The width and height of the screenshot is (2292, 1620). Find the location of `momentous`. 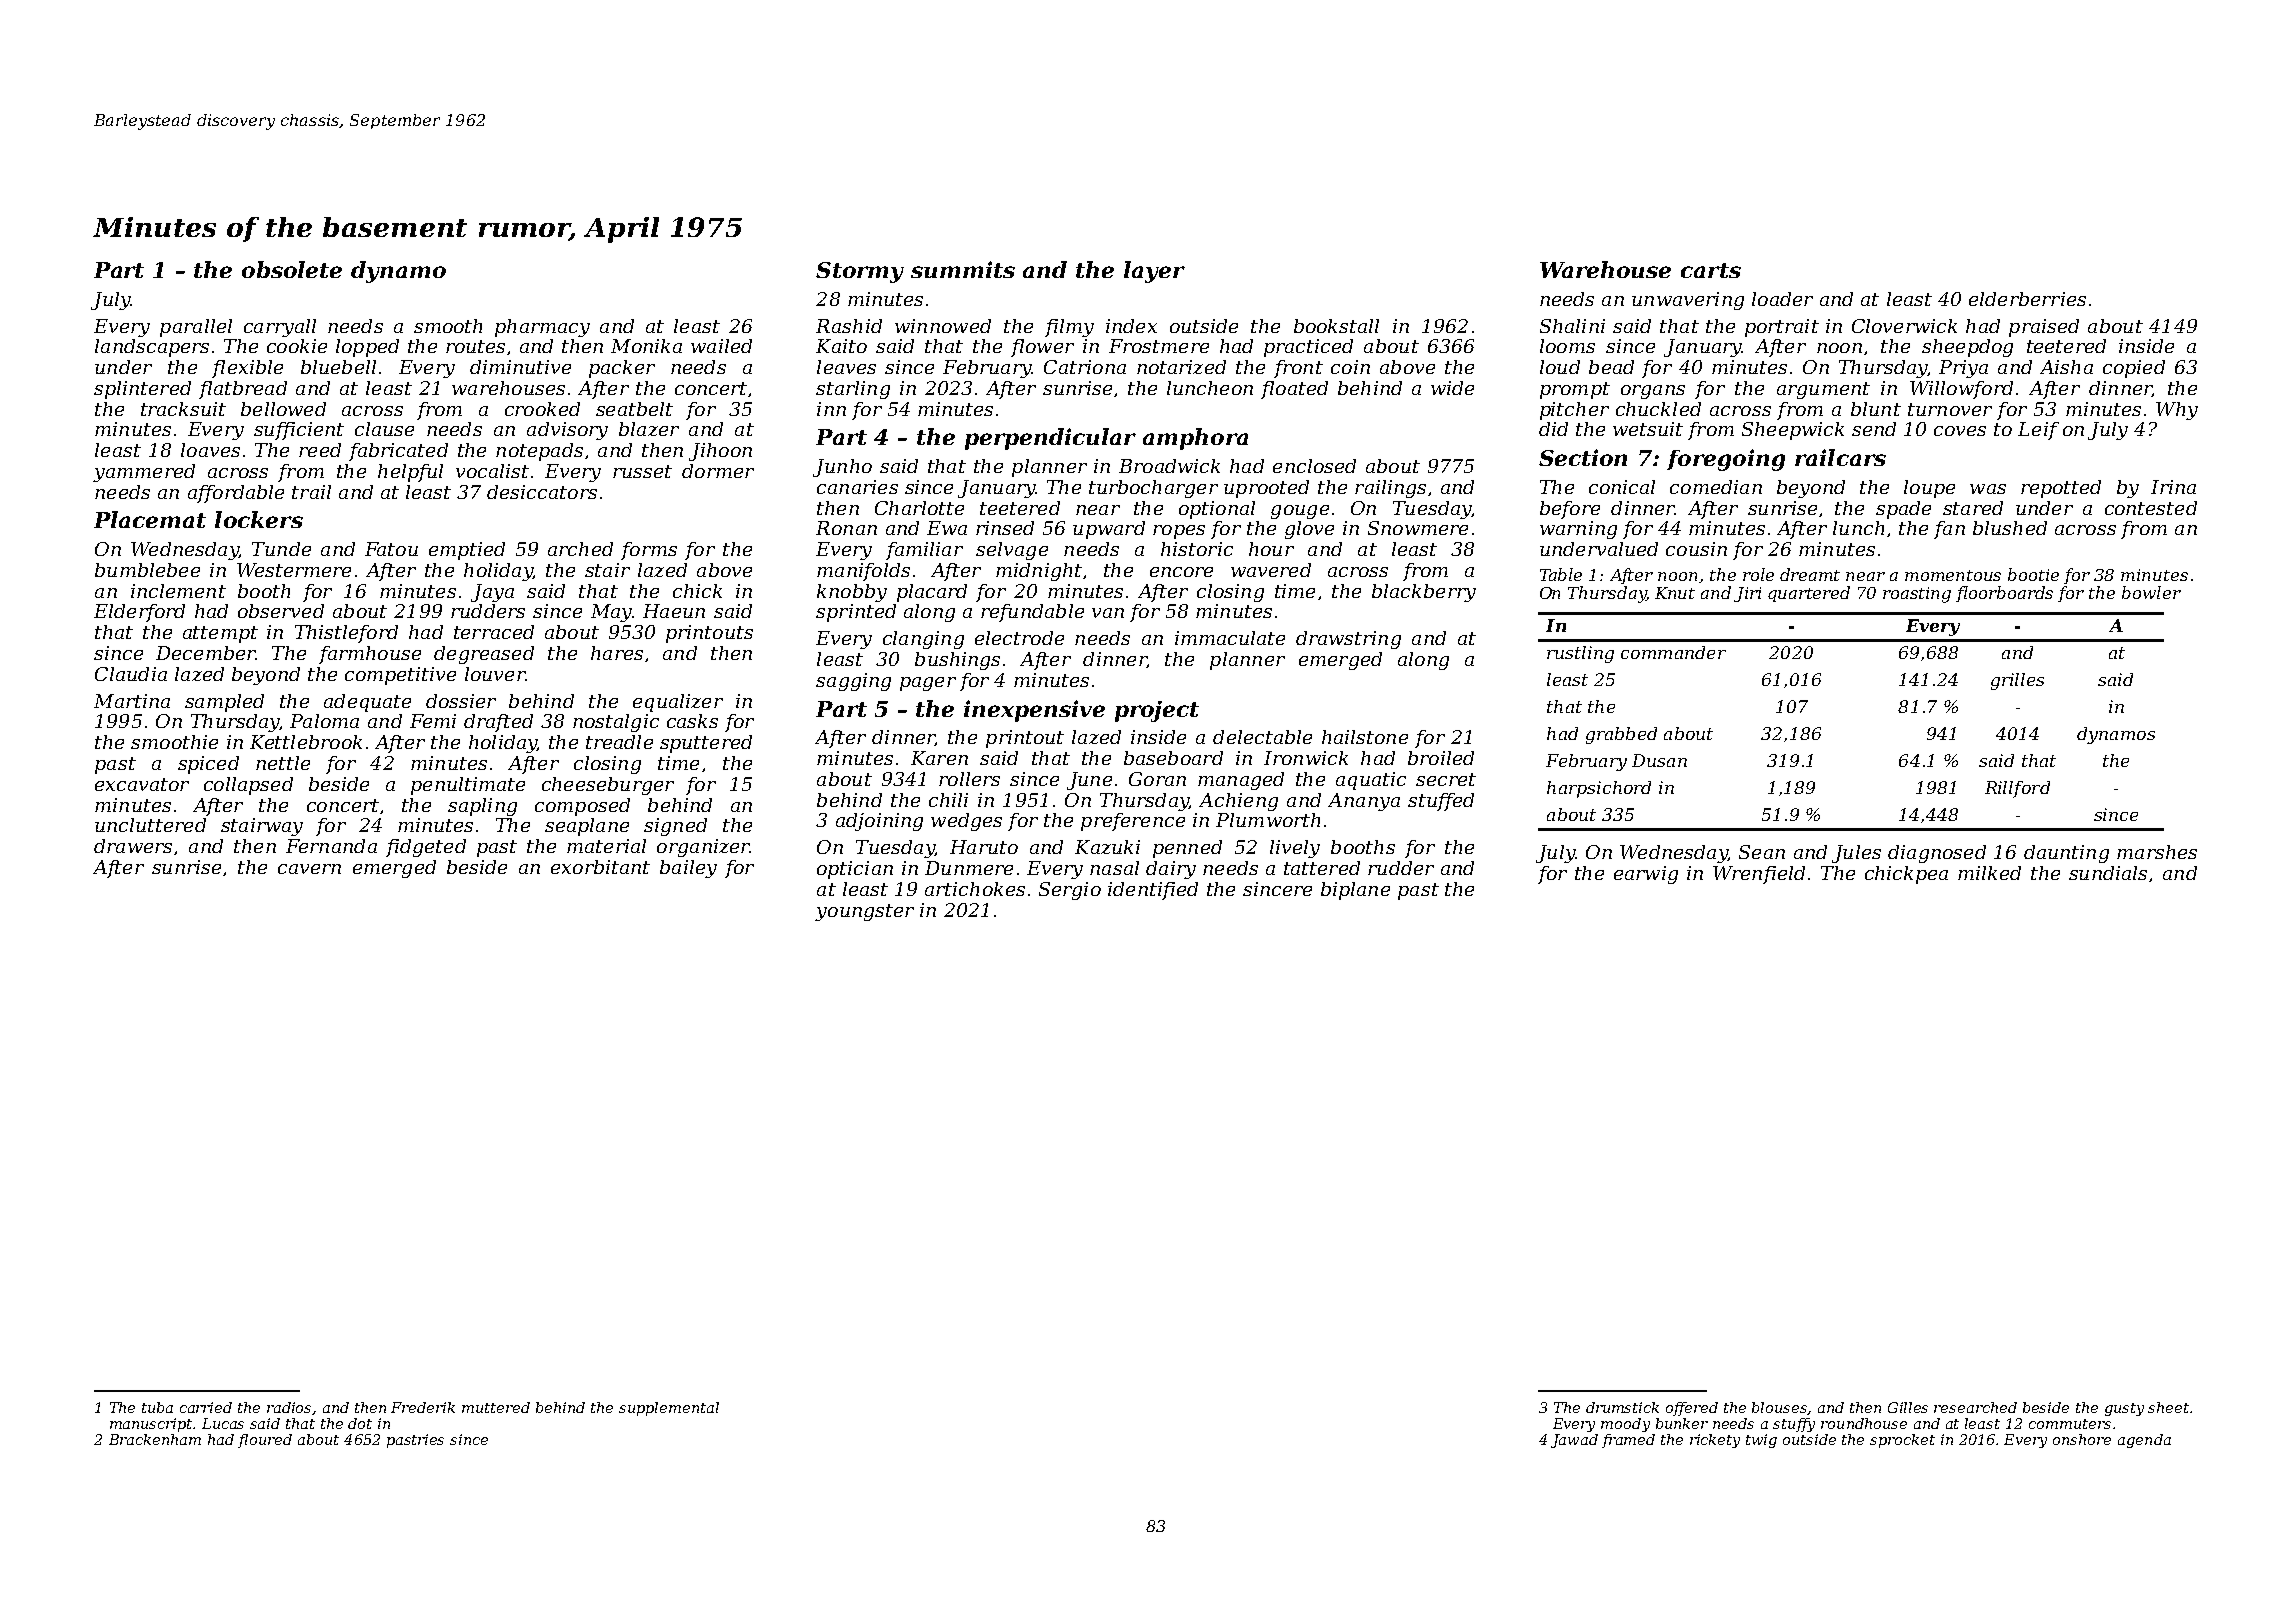

momentous is located at coordinates (1953, 575).
